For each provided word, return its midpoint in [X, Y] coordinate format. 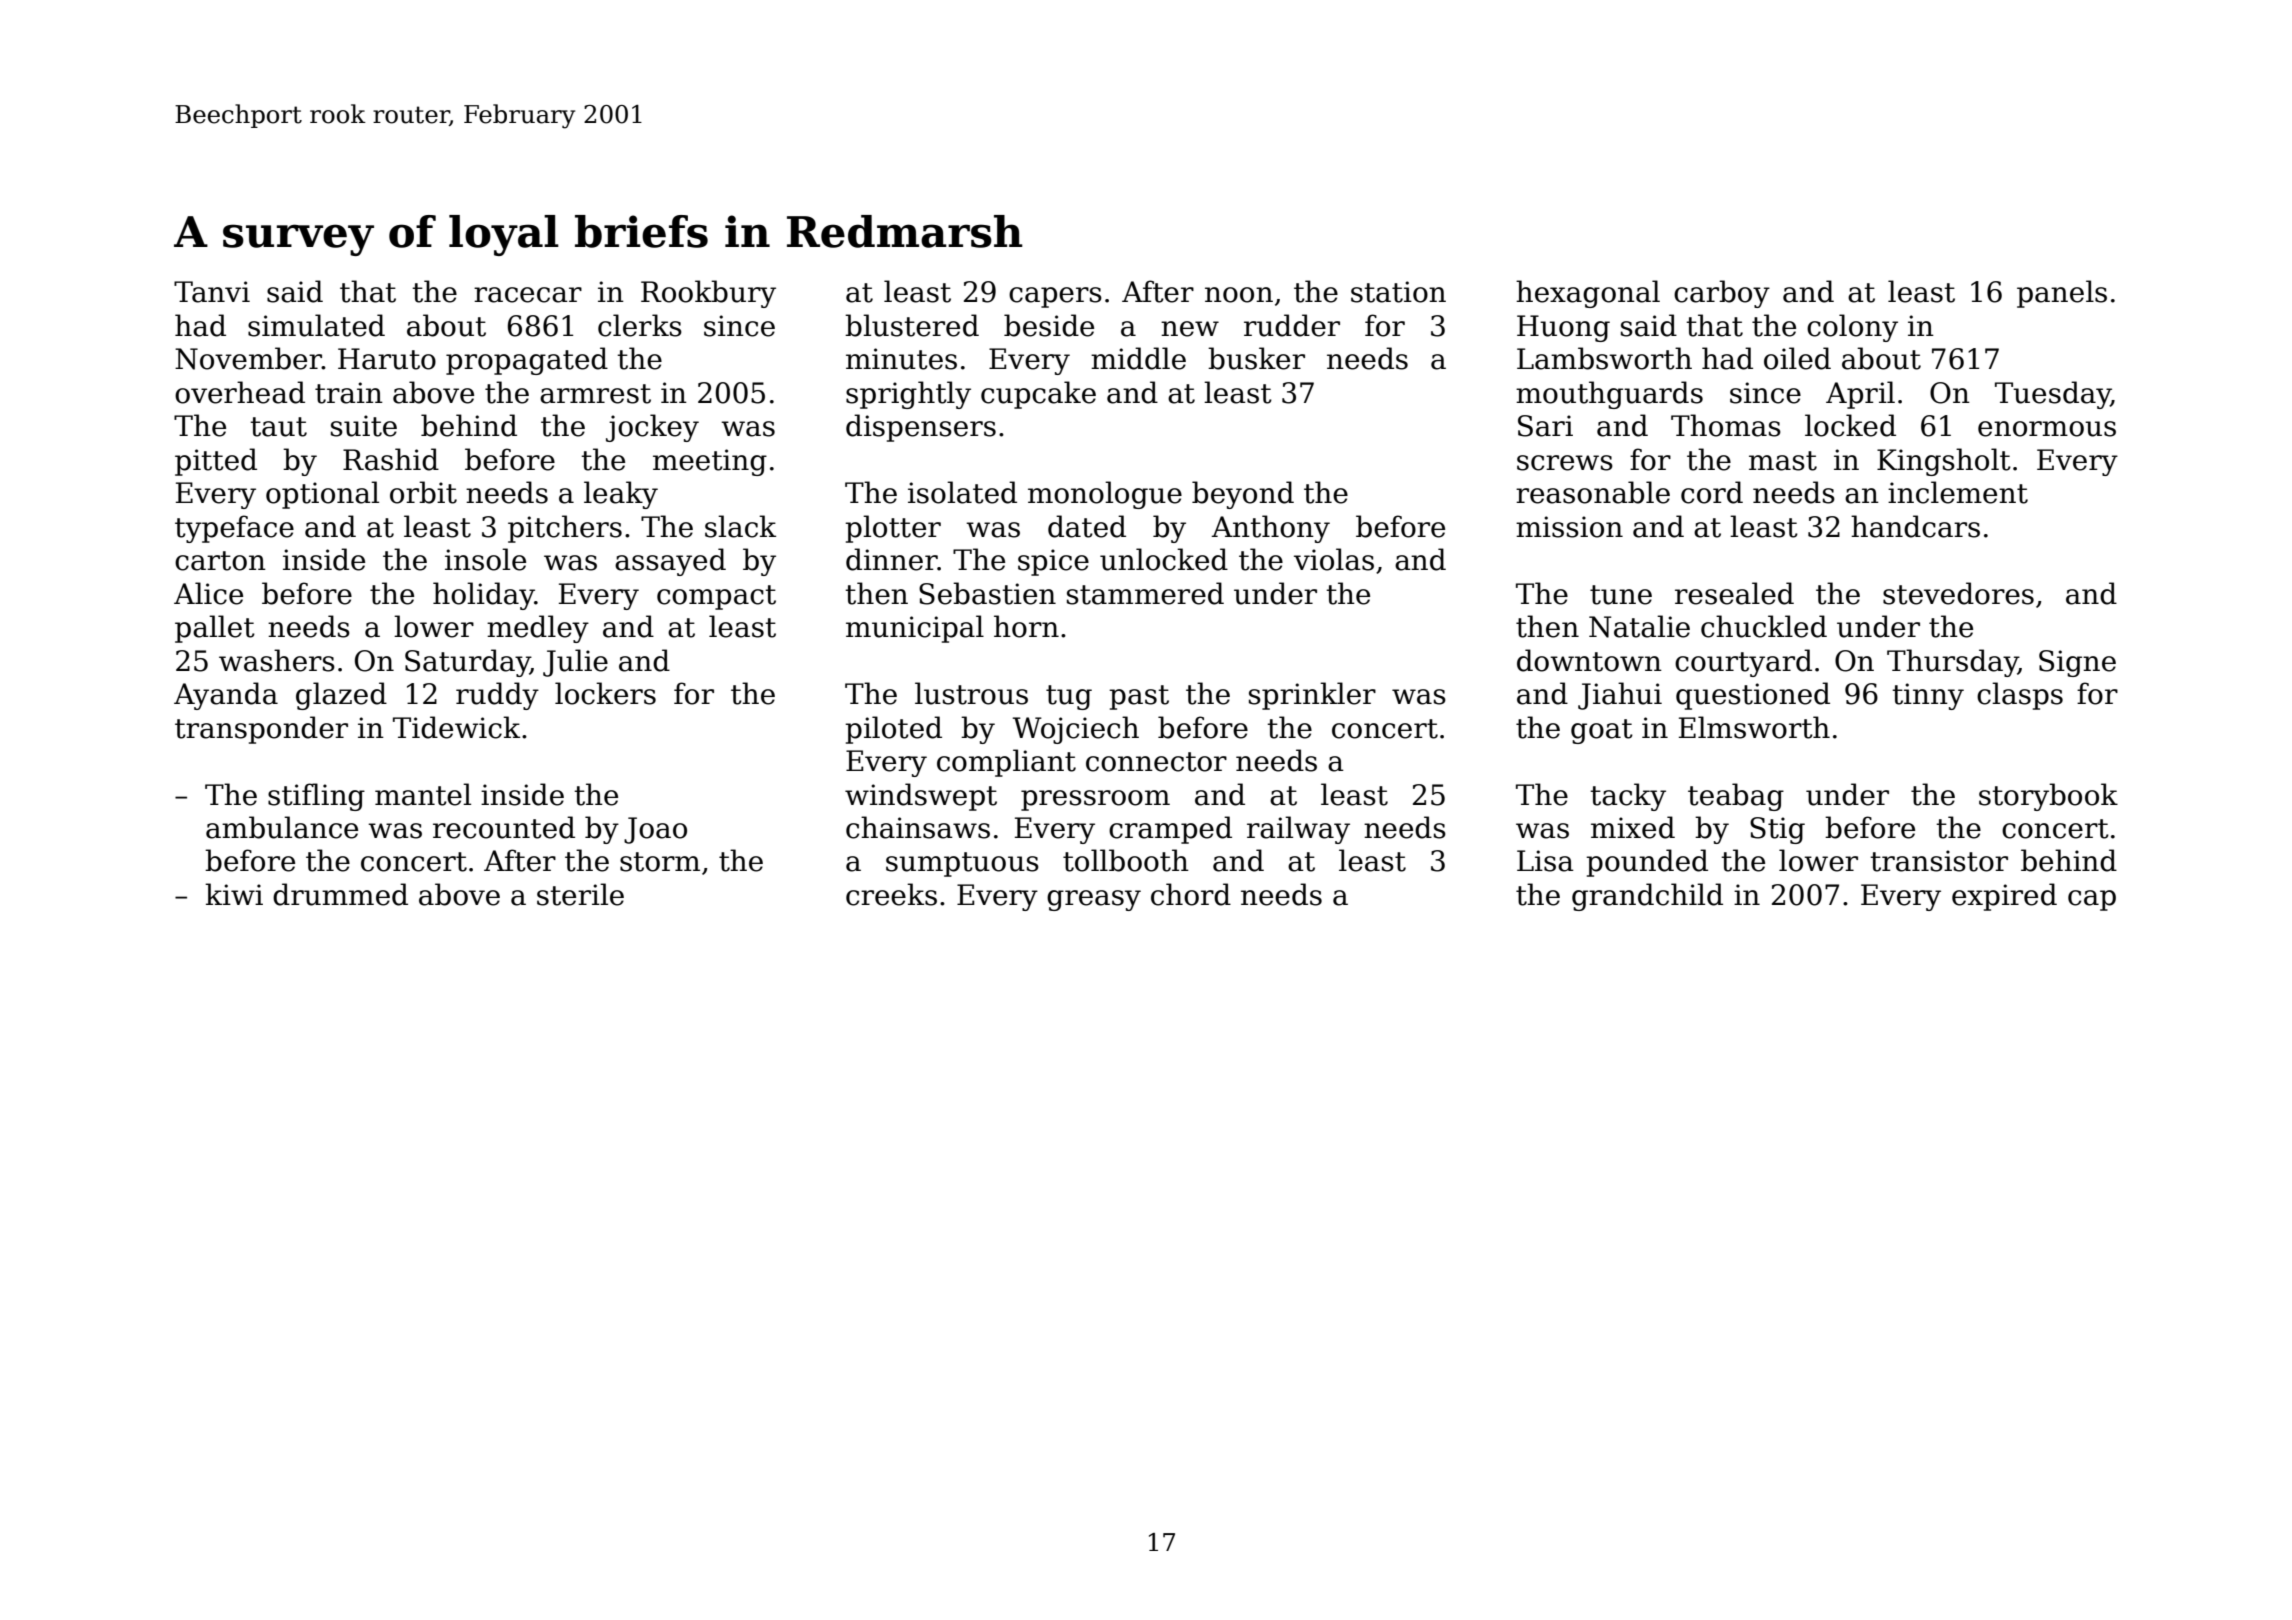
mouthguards [1609, 395]
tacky [1628, 797]
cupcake [1038, 395]
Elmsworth [1754, 727]
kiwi [234, 894]
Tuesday [2053, 395]
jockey [652, 428]
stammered [1145, 593]
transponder [261, 730]
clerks [640, 325]
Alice [208, 593]
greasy [1094, 900]
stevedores [1958, 593]
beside [1049, 325]
